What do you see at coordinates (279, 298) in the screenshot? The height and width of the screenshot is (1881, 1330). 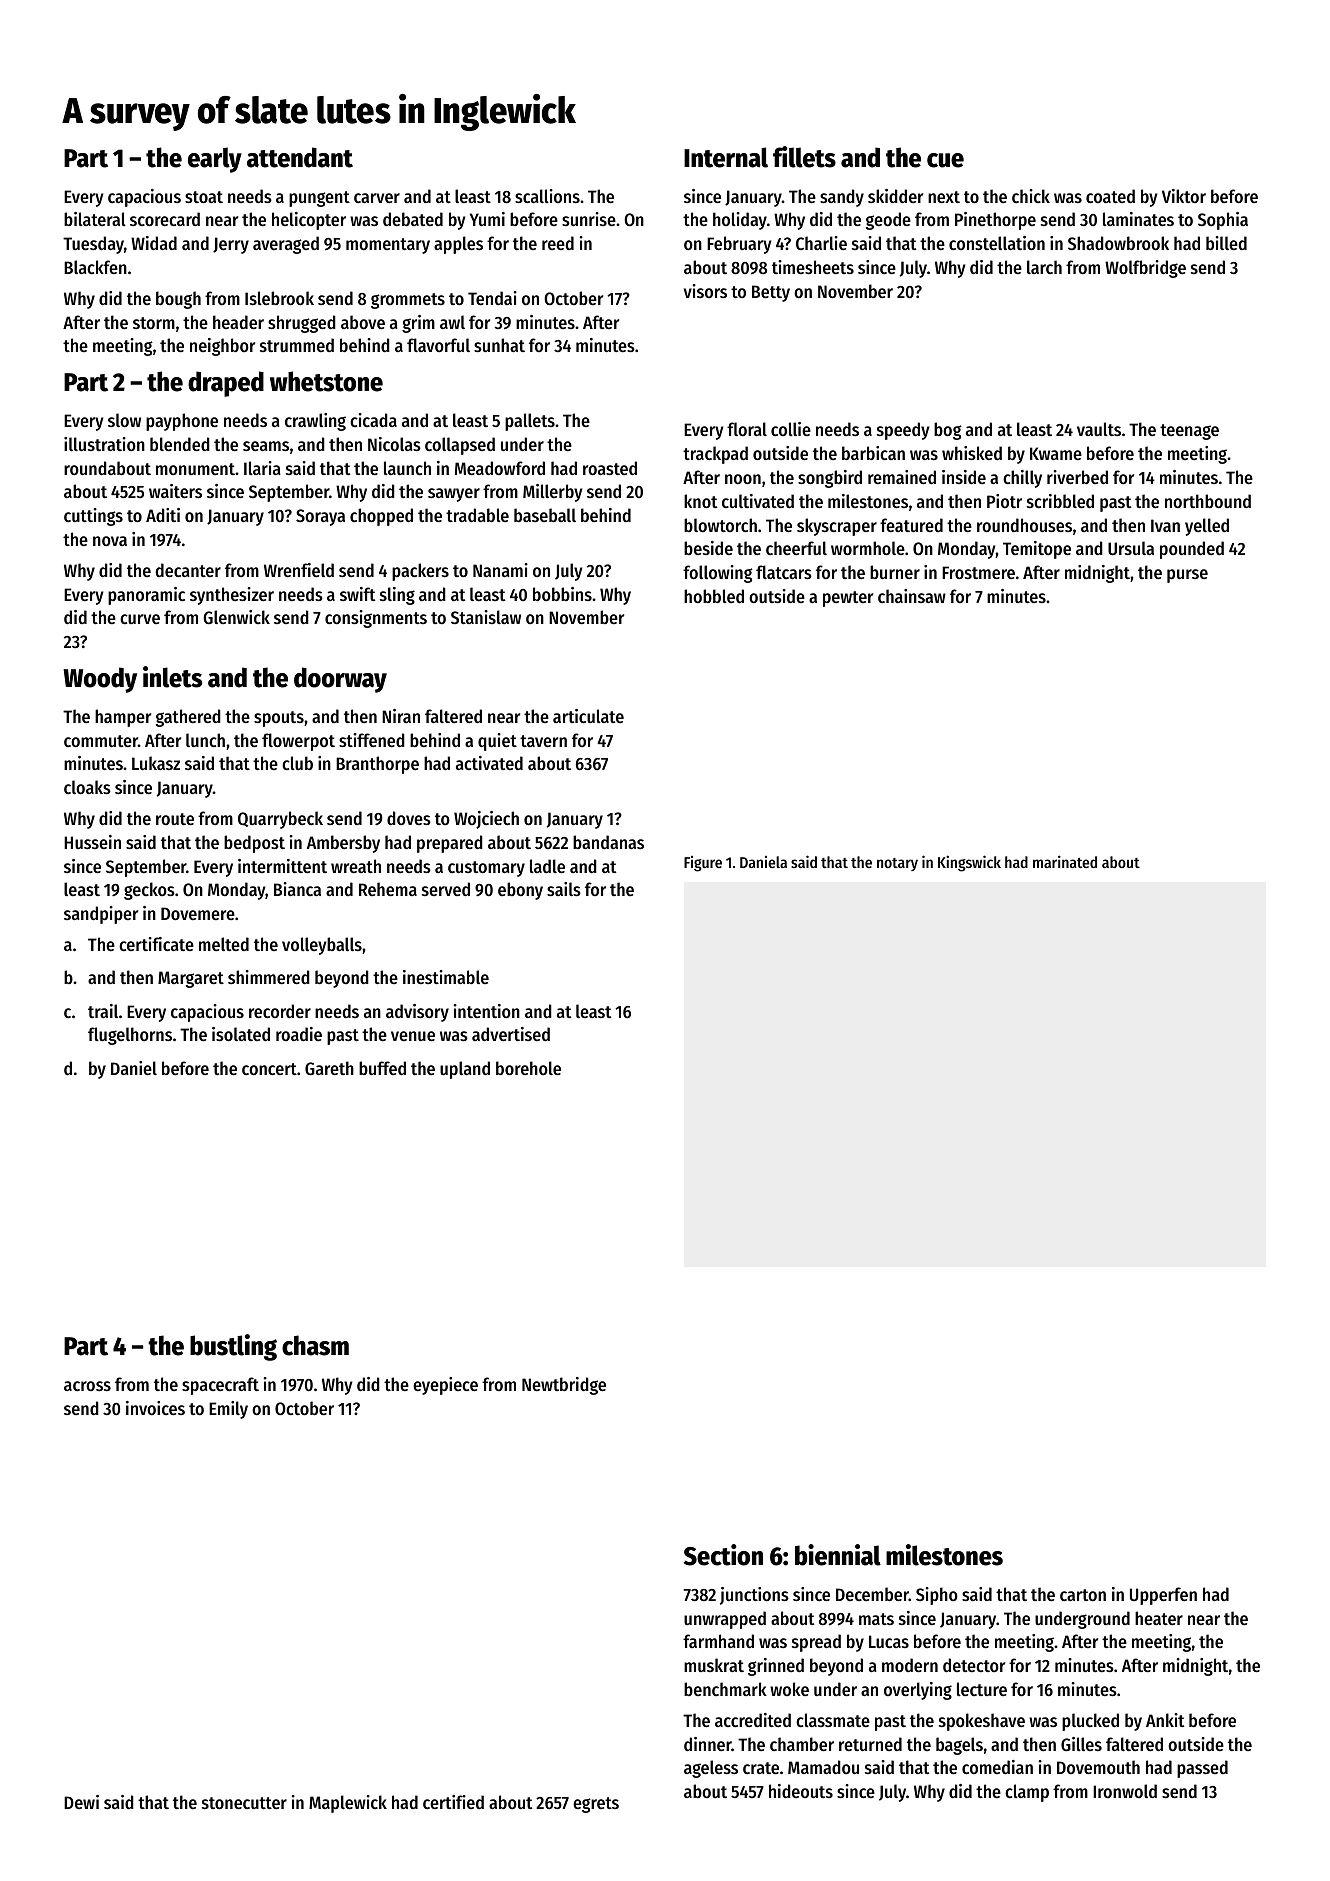 I see `Islebrook` at bounding box center [279, 298].
